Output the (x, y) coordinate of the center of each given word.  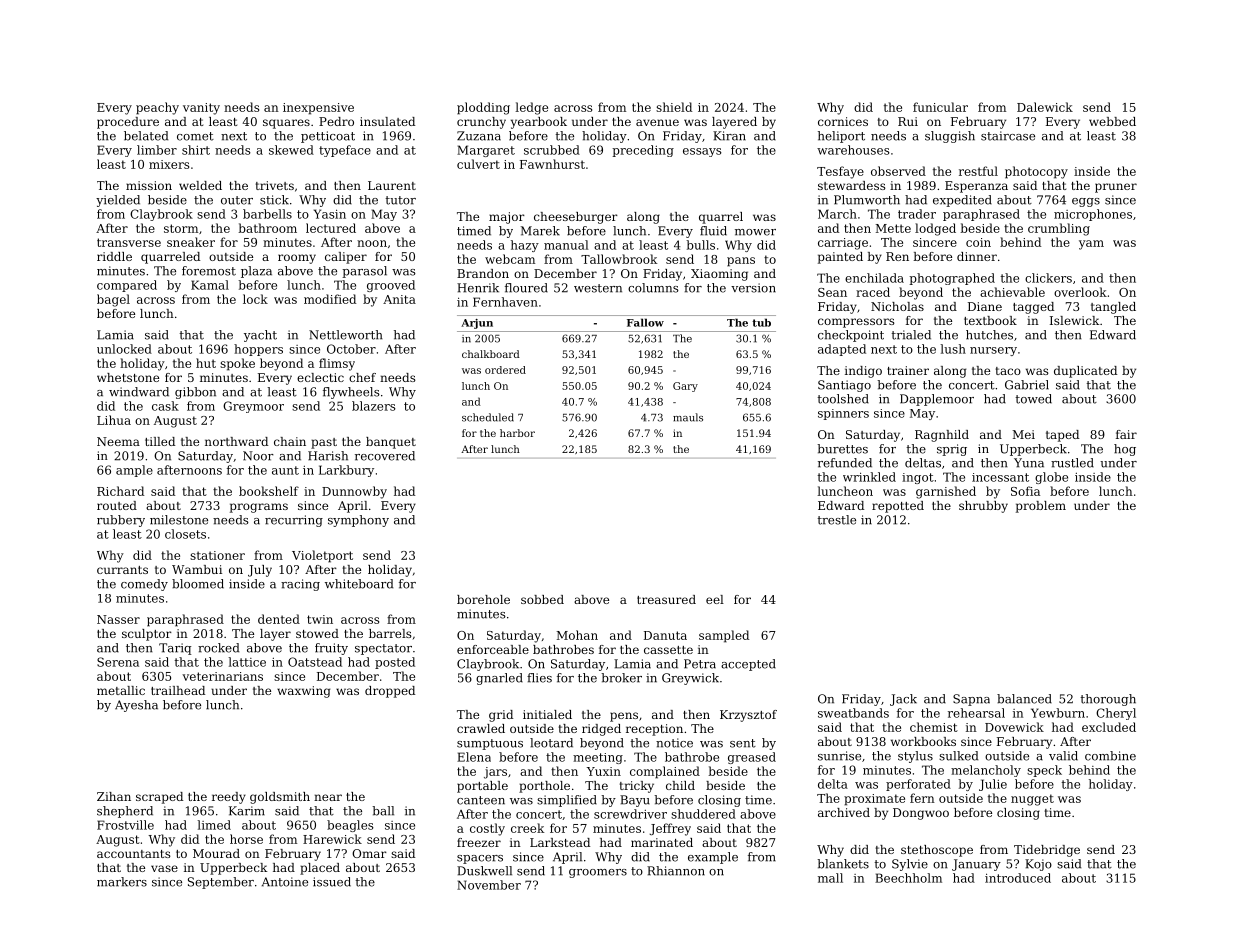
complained (665, 772)
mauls (688, 417)
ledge (531, 108)
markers (122, 882)
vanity (201, 109)
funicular (940, 107)
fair (1126, 434)
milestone (179, 520)
